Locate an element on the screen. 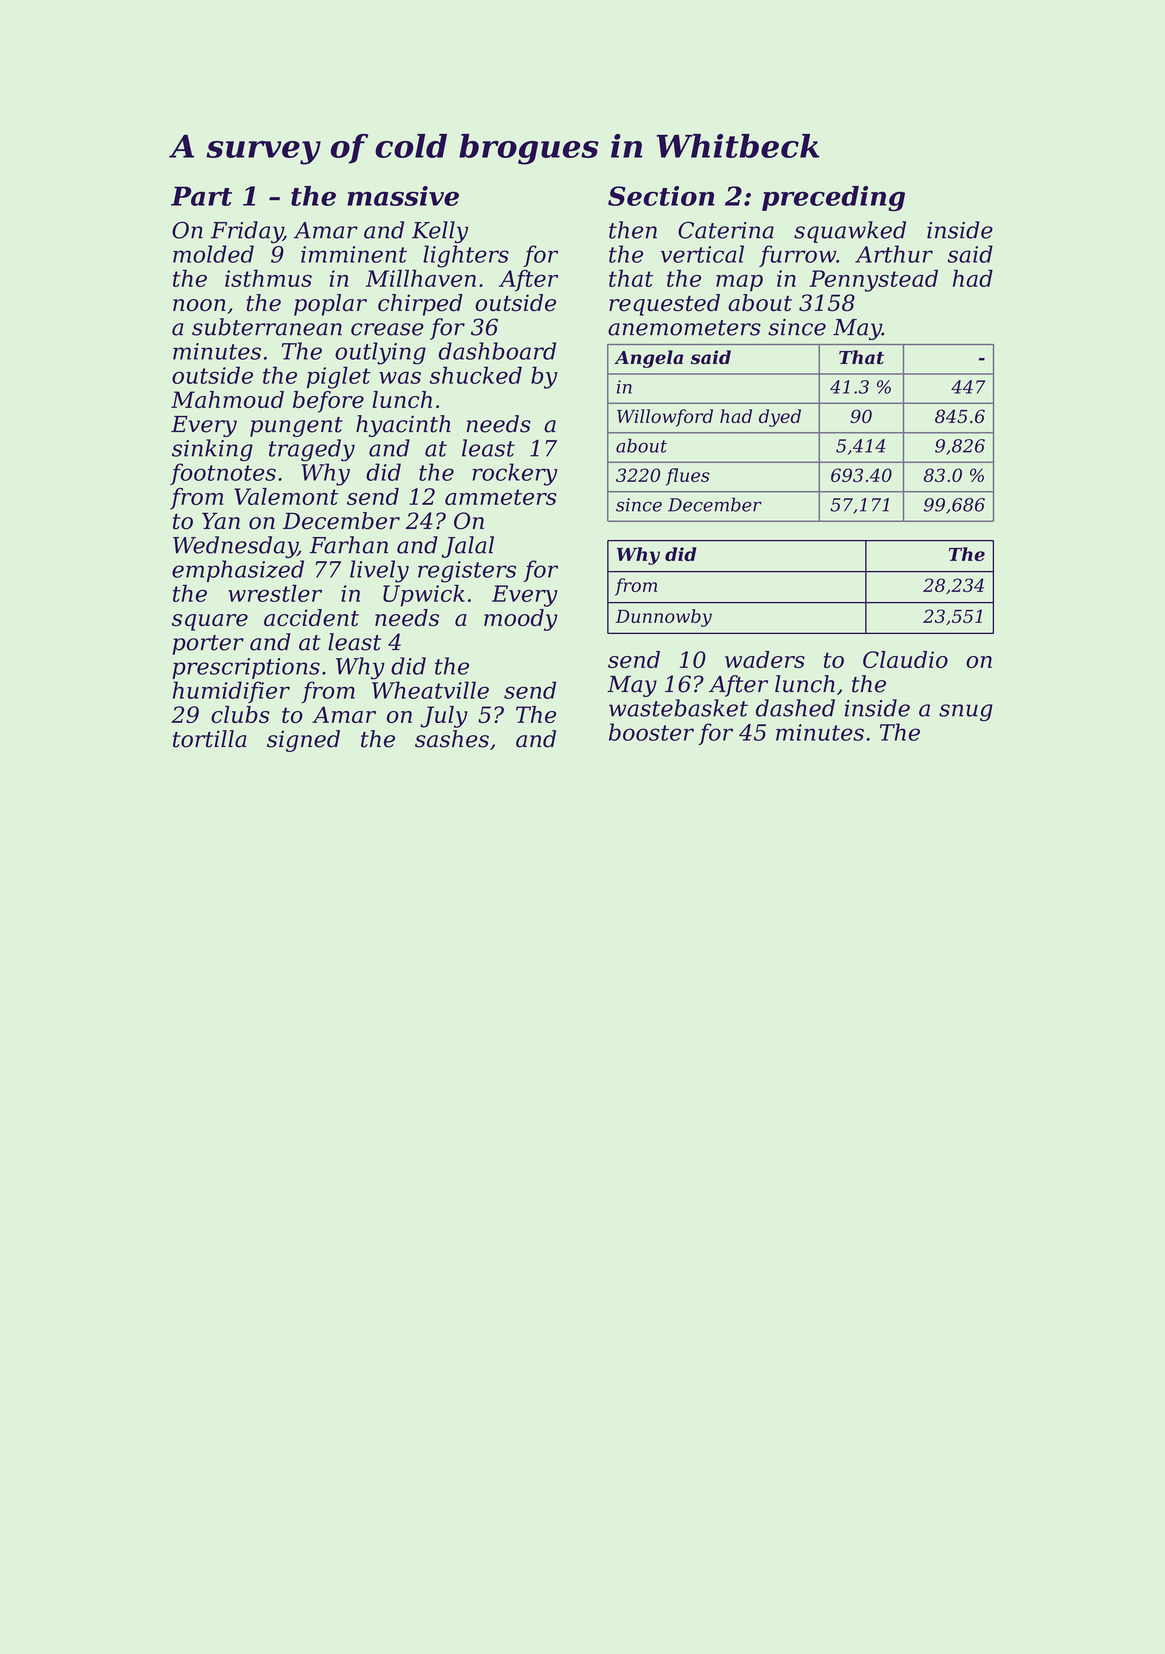  Part is located at coordinates (201, 196).
